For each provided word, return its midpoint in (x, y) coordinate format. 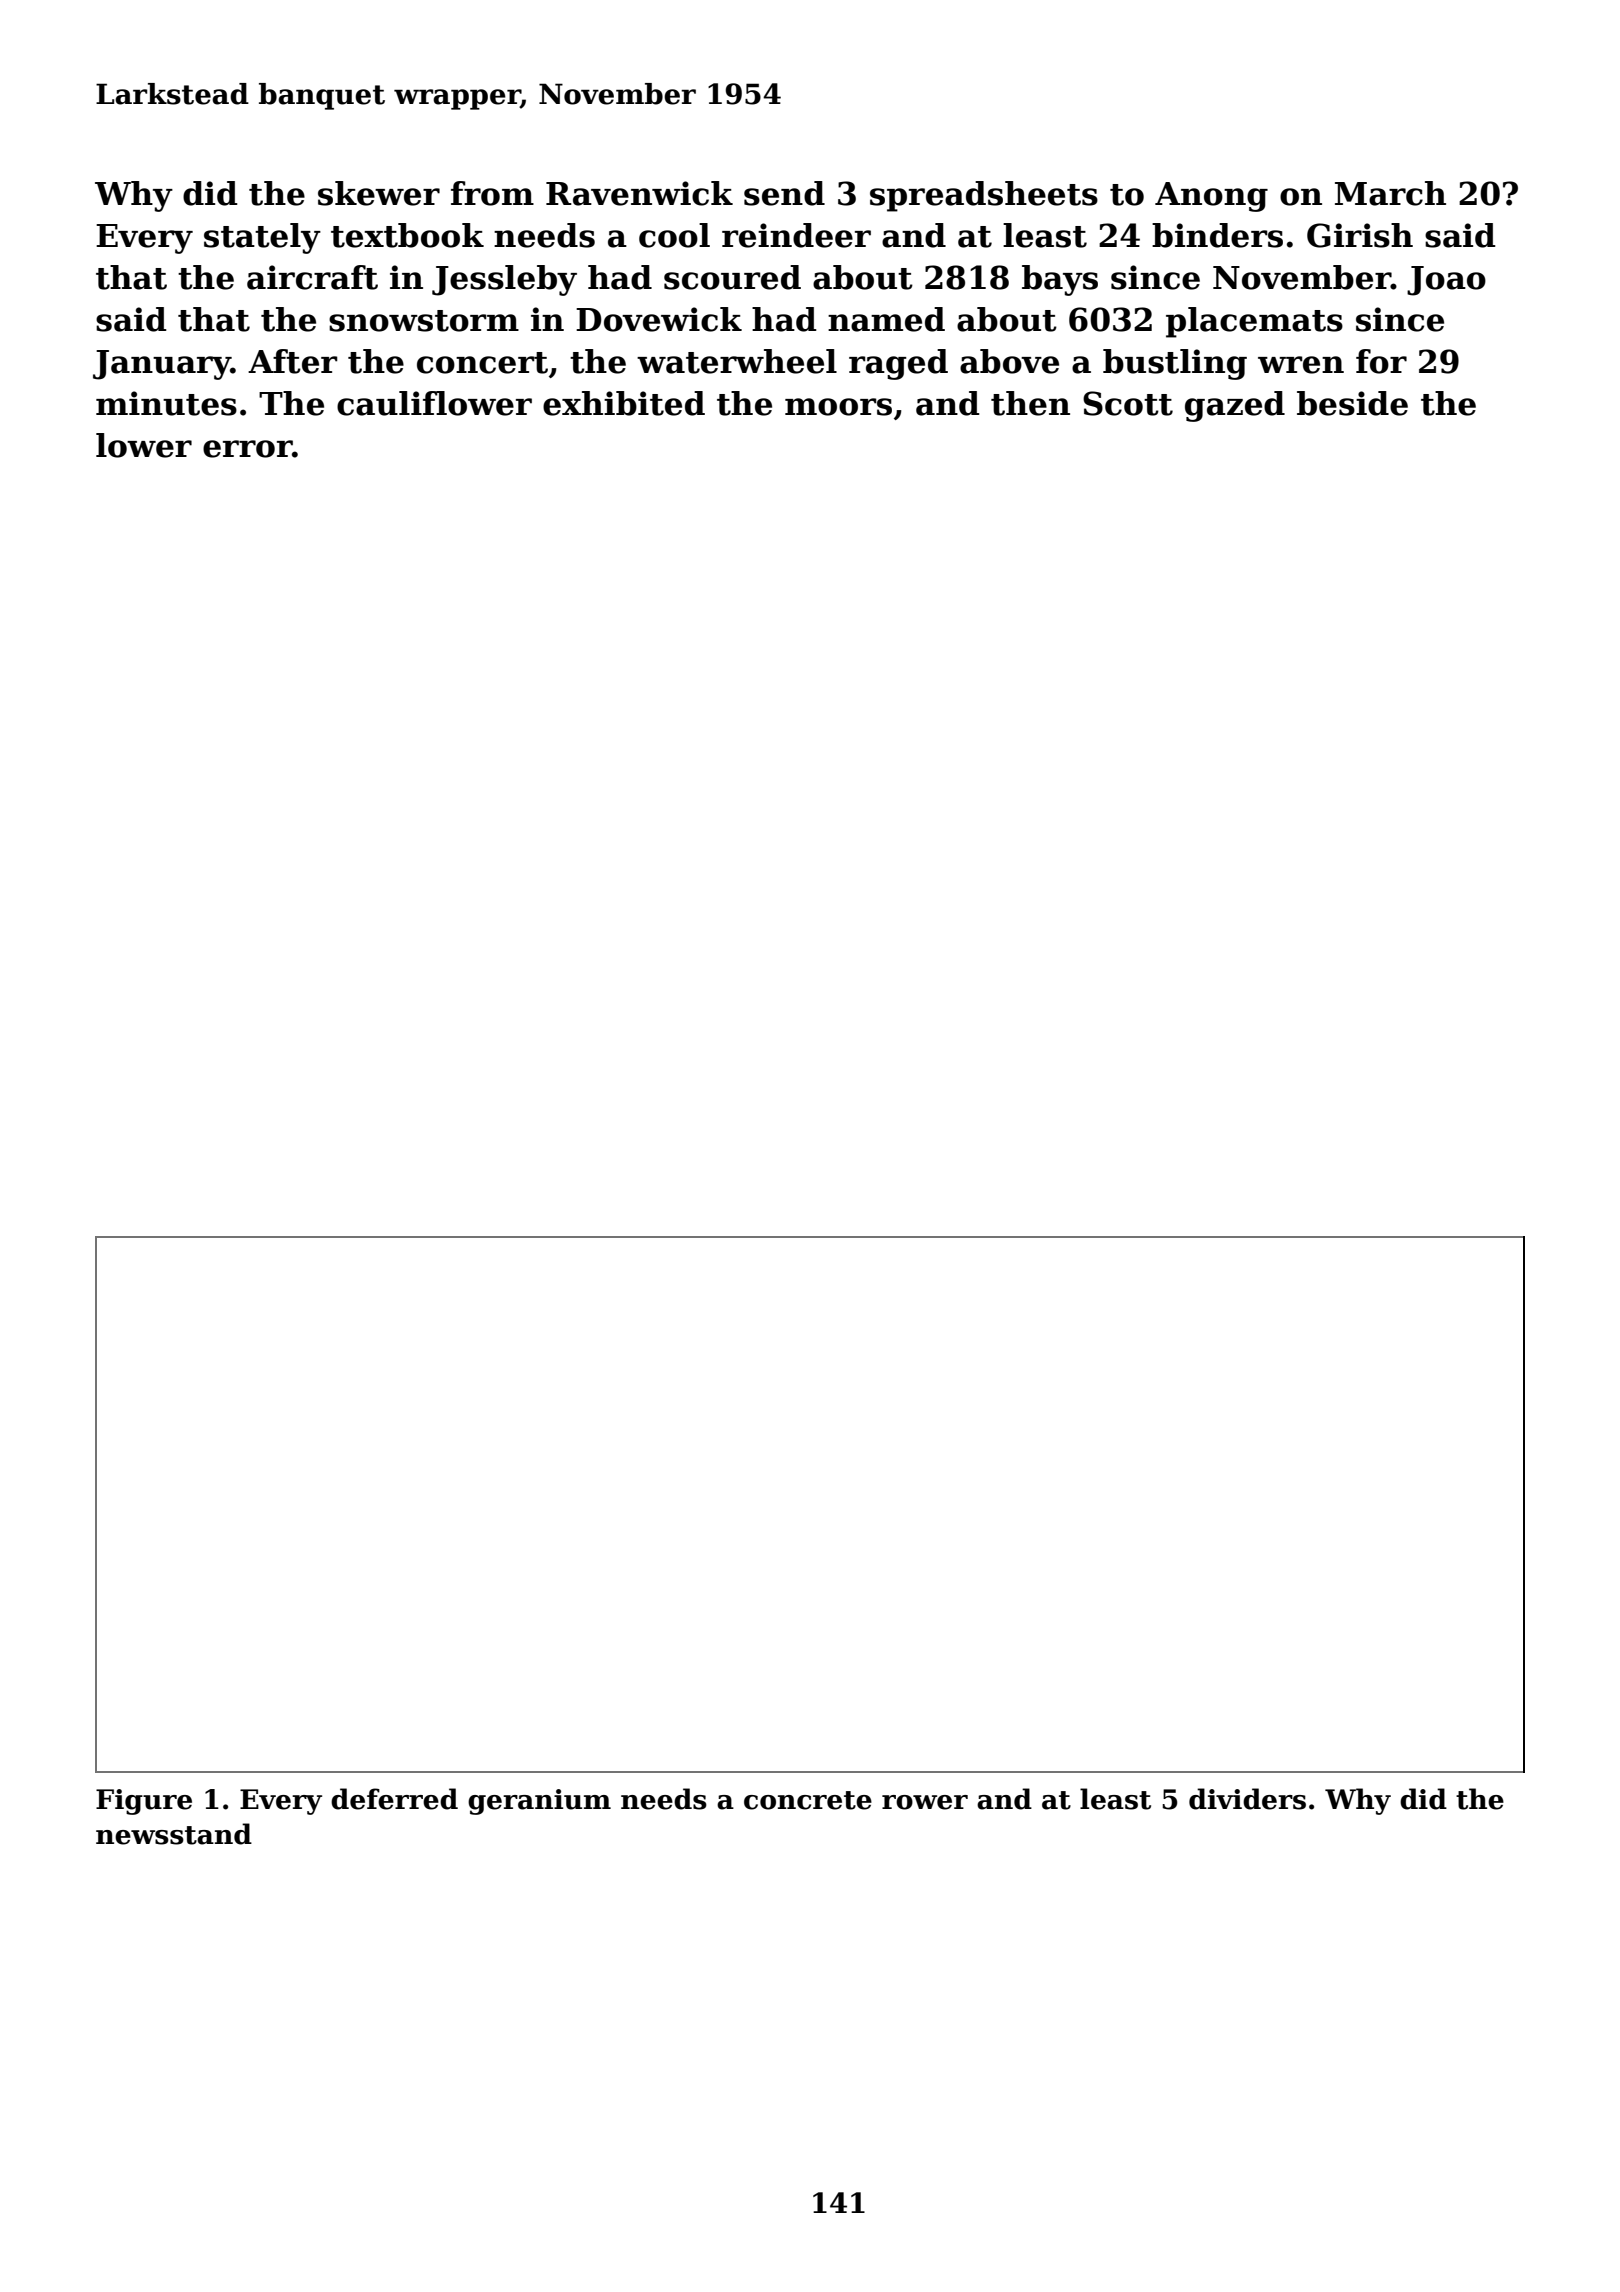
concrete (808, 1800)
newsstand (174, 1834)
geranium (539, 1802)
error (247, 449)
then (1030, 403)
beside (1352, 403)
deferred (394, 1799)
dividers (1247, 1799)
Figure (144, 1802)
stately (262, 238)
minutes (166, 403)
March (1390, 193)
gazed (1235, 406)
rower (925, 1802)
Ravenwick (639, 193)
